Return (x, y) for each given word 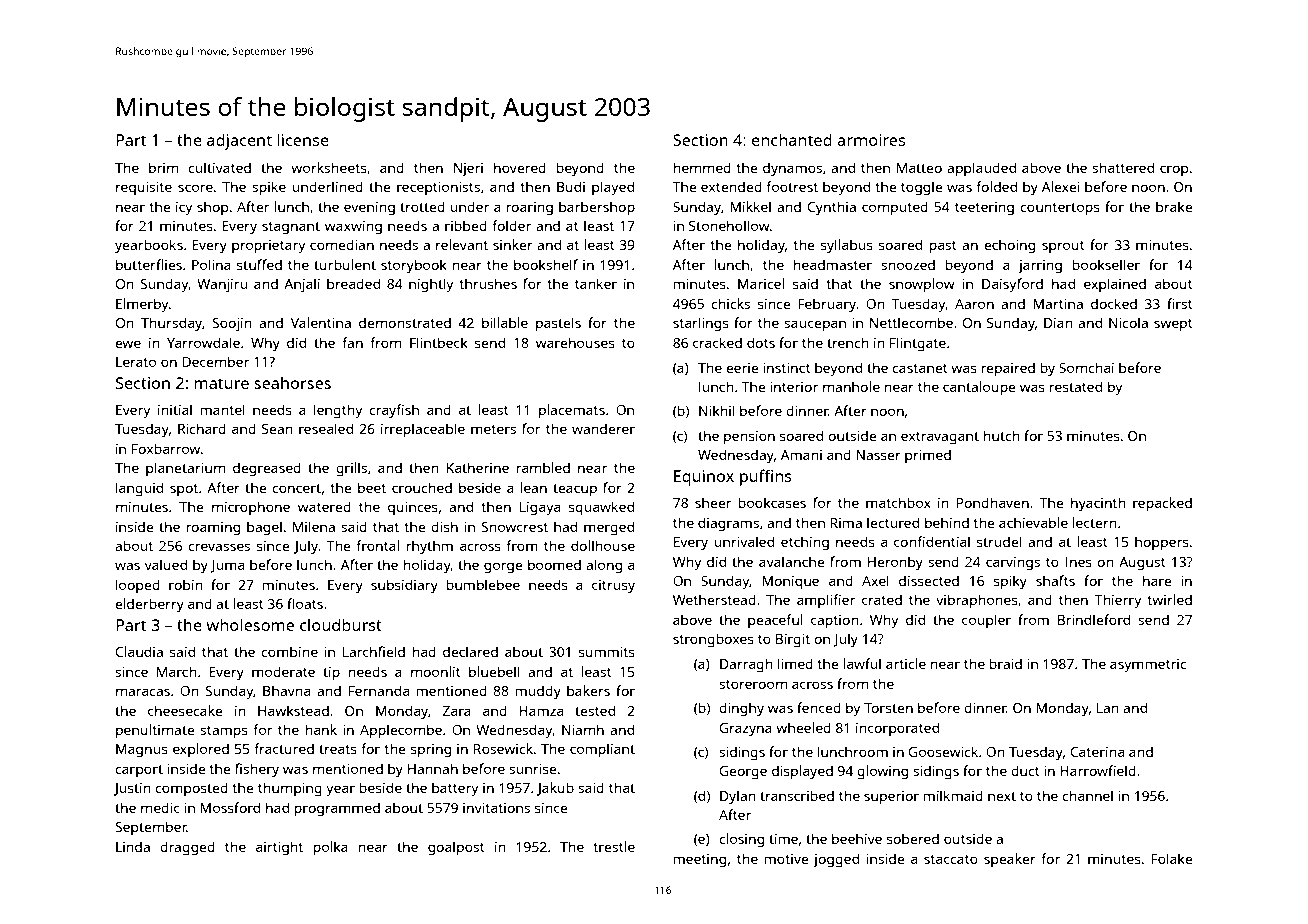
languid (139, 489)
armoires (871, 140)
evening (369, 209)
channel (1087, 795)
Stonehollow (729, 225)
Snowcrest (515, 527)
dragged (187, 848)
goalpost (456, 848)
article (906, 663)
